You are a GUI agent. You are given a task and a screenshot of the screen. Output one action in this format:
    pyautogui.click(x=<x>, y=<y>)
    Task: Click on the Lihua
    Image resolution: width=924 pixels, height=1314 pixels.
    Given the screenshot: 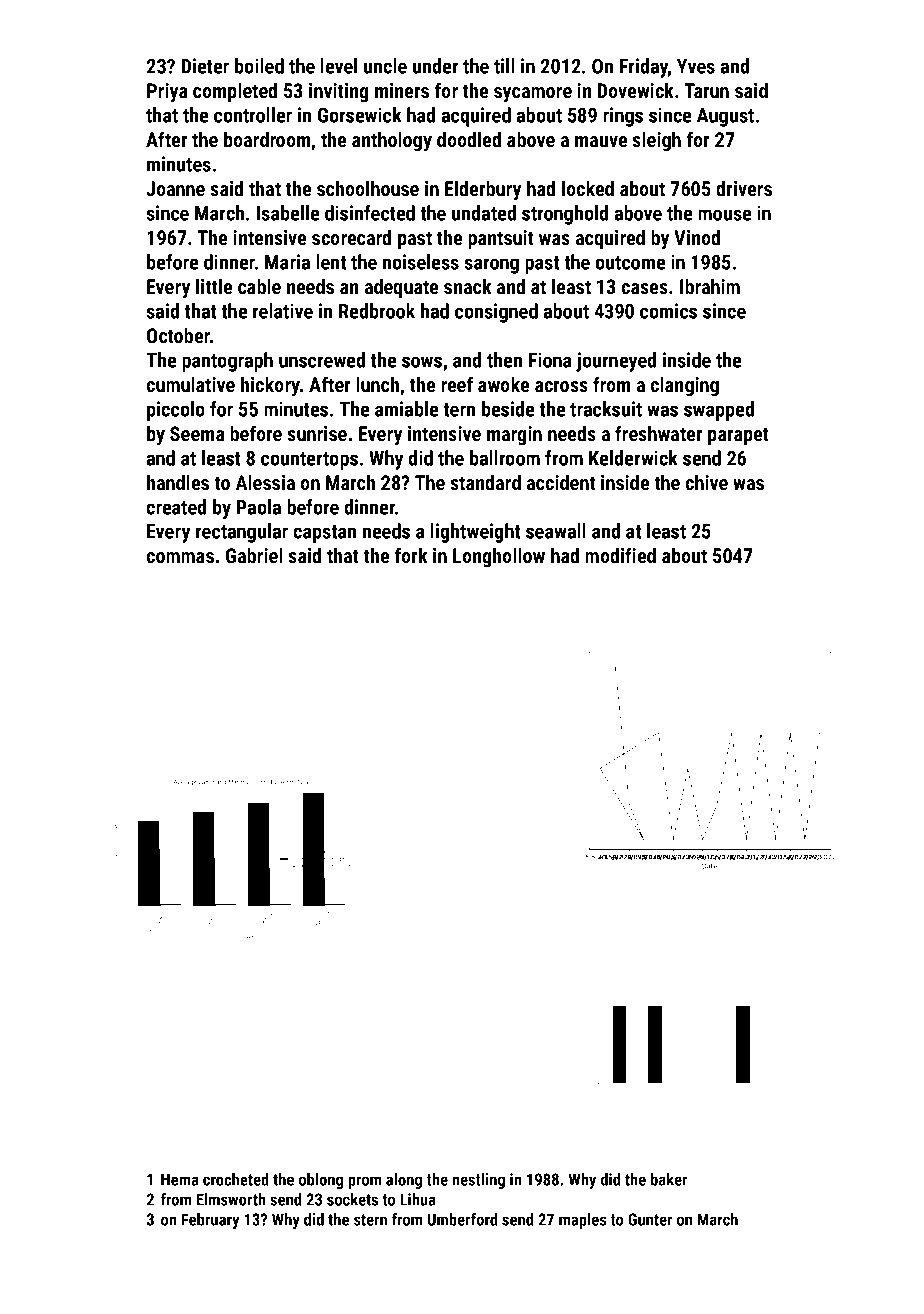 What is the action you would take?
    pyautogui.click(x=417, y=1199)
